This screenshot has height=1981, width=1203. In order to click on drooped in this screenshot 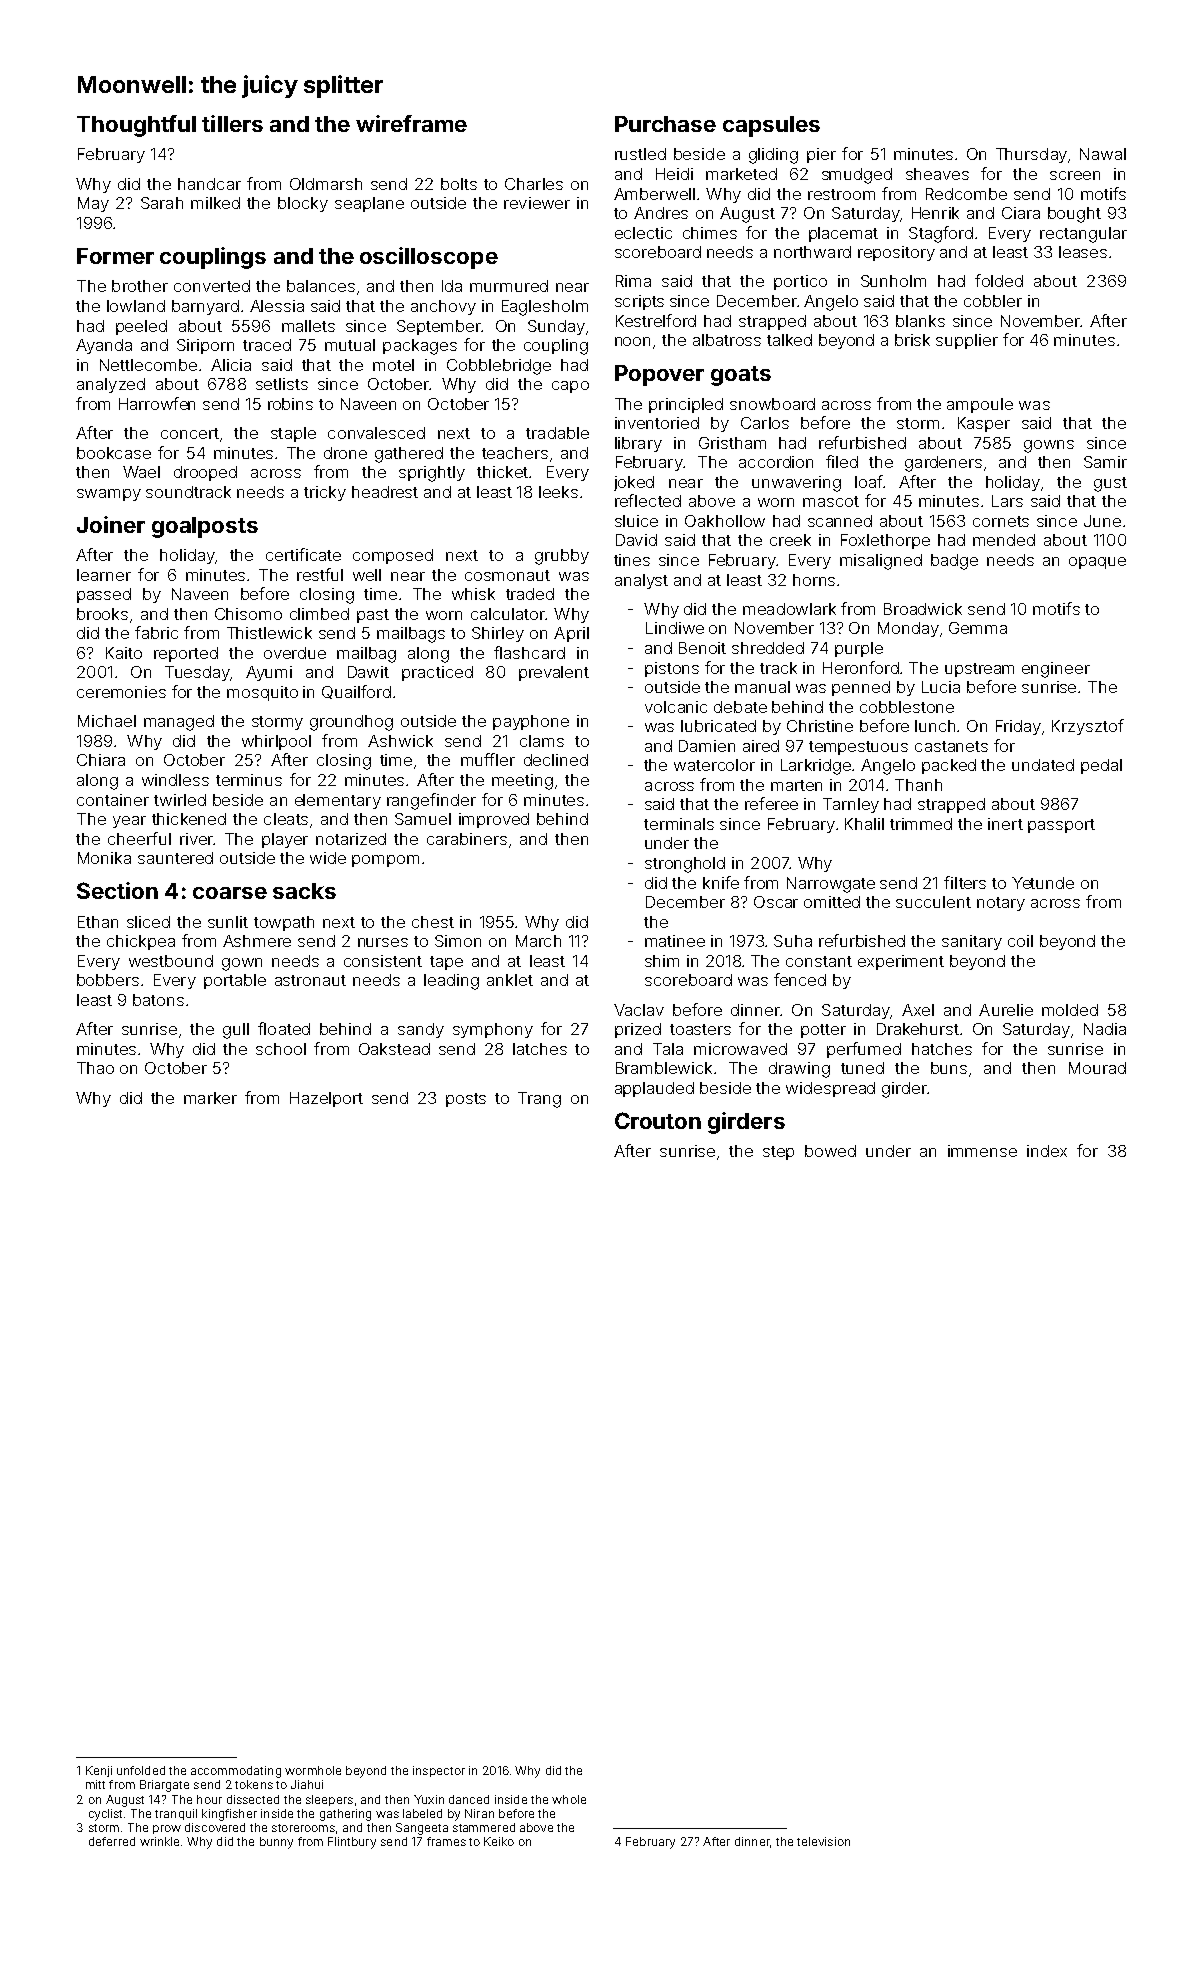, I will do `click(205, 473)`.
